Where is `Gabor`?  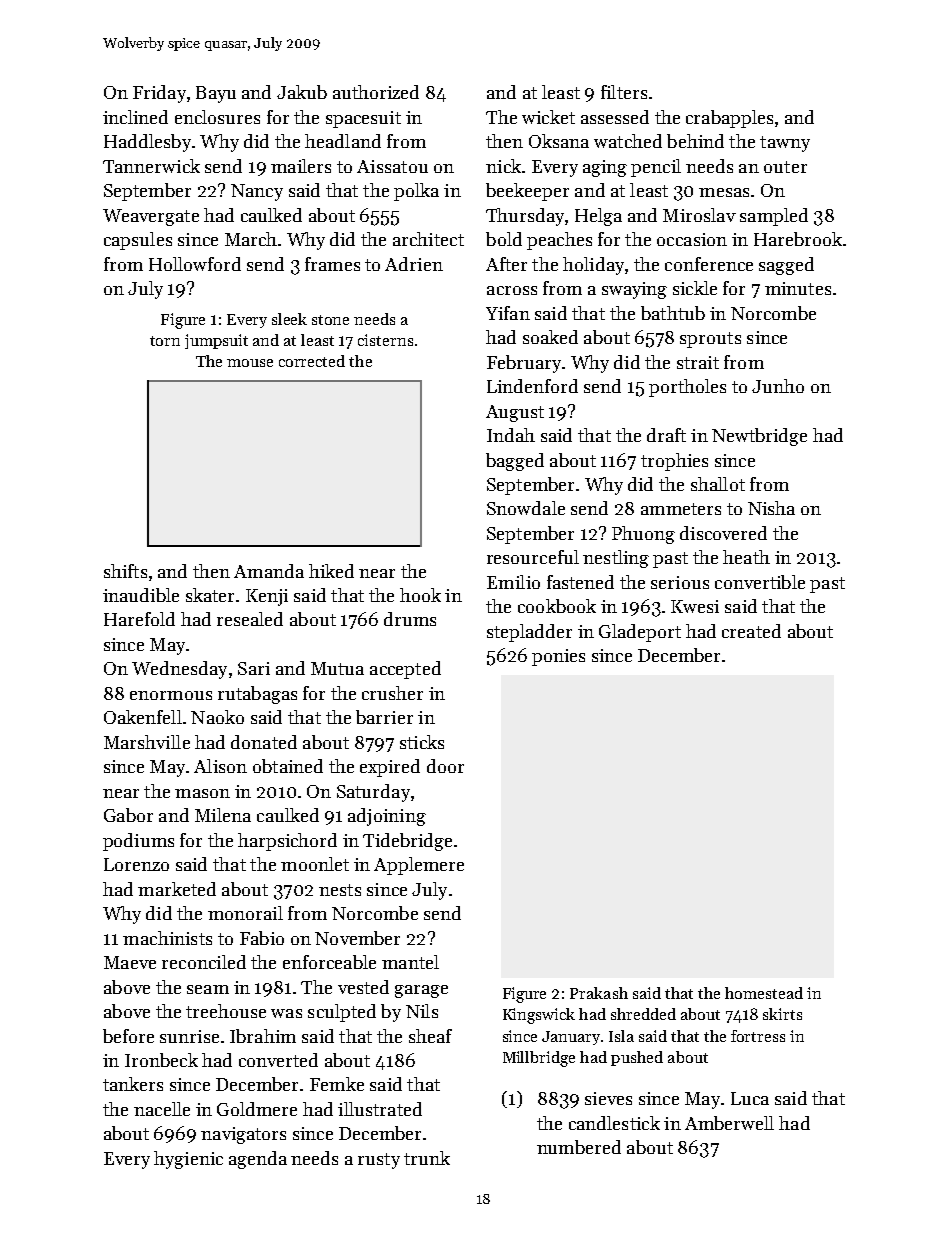
Gabor is located at coordinates (128, 815).
